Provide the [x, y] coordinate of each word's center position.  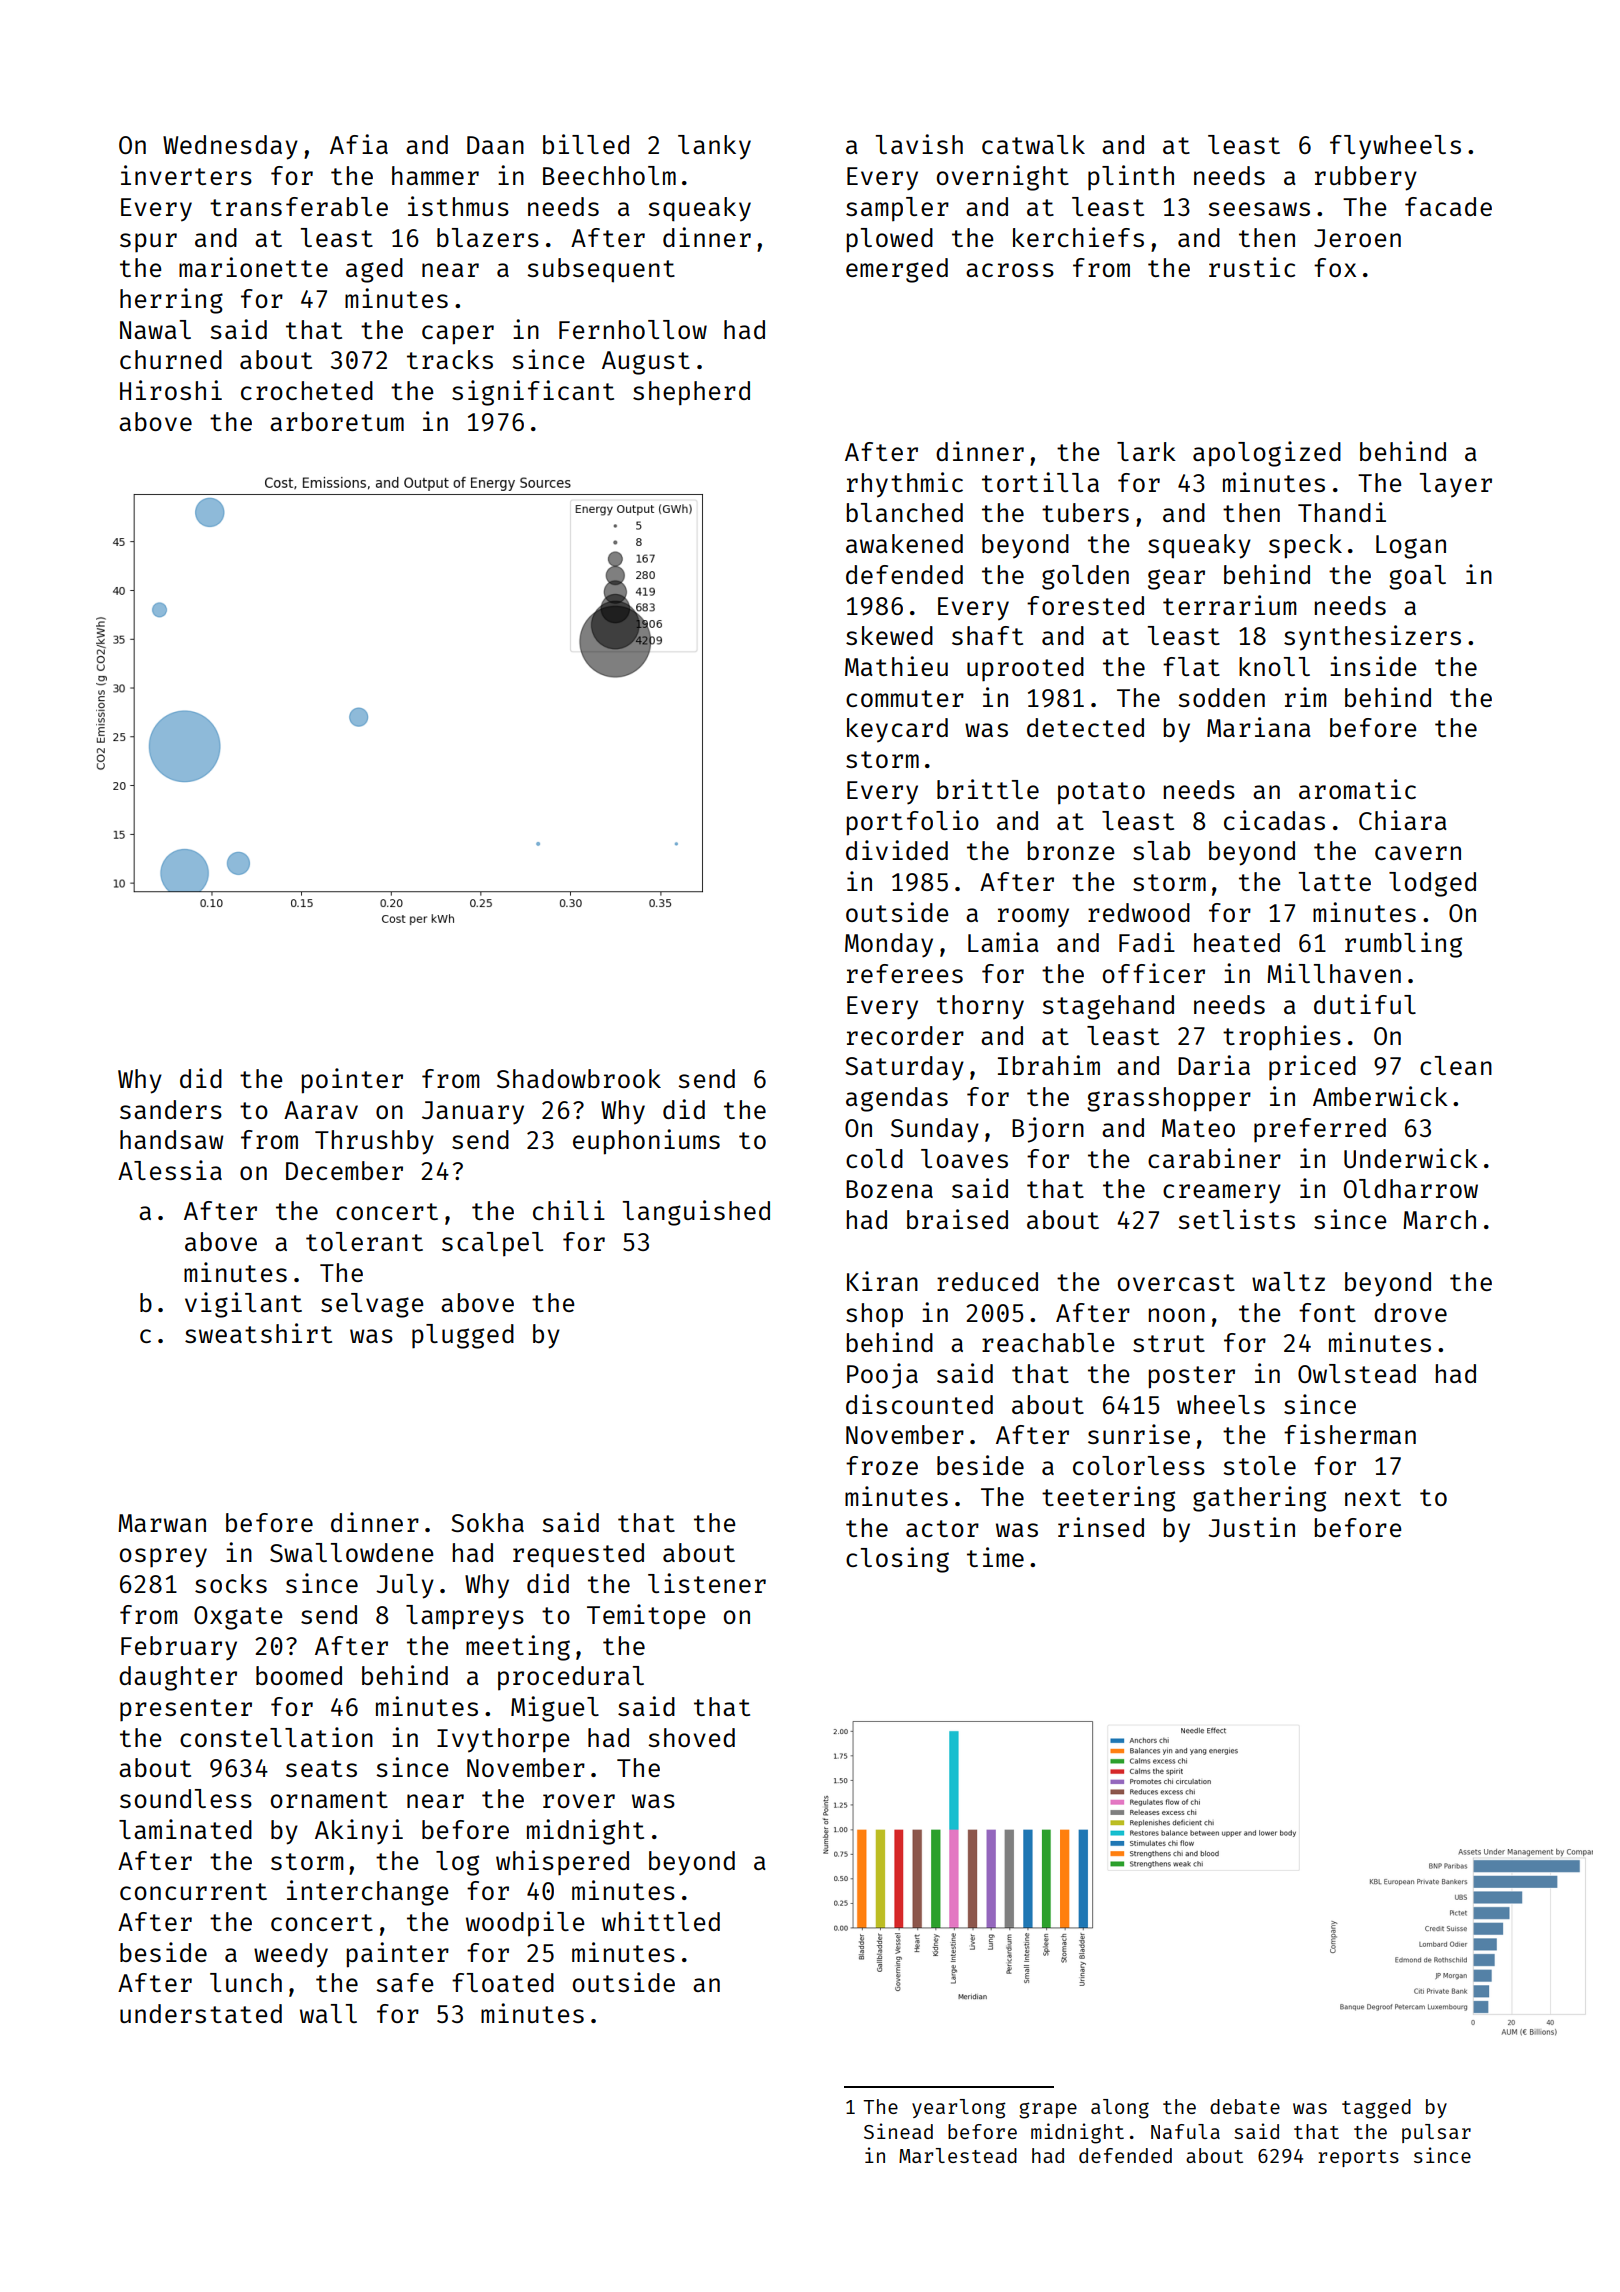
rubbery [1366, 178]
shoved [691, 1737]
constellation [276, 1737]
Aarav [321, 1110]
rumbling [1403, 945]
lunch [246, 1982]
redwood [1139, 912]
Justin [1251, 1527]
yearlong [959, 2109]
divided [897, 850]
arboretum [337, 421]
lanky [714, 147]
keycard [897, 730]
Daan [495, 145]
